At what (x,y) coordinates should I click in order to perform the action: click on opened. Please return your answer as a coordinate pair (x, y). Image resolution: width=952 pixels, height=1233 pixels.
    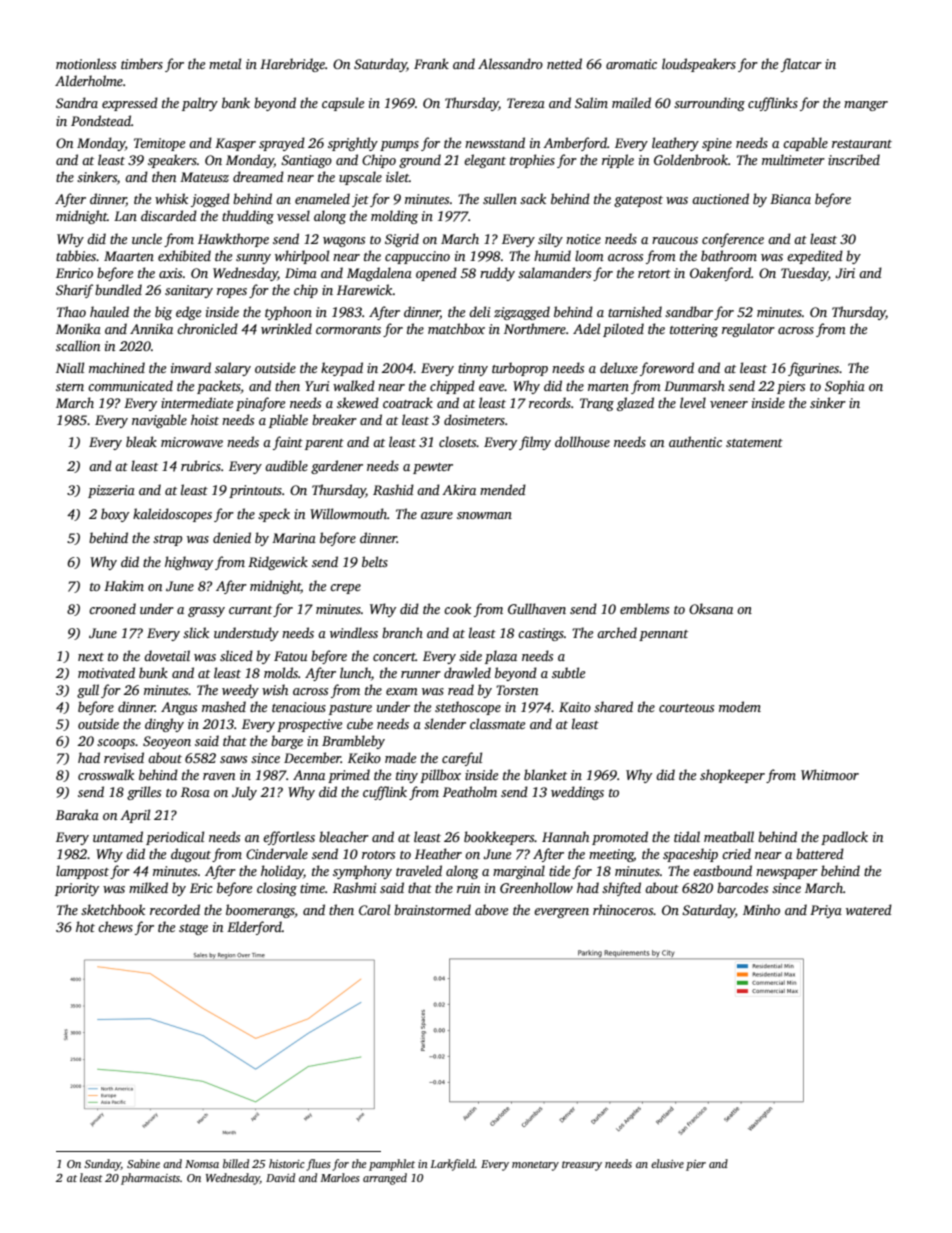
    Looking at the image, I should click on (436, 274).
